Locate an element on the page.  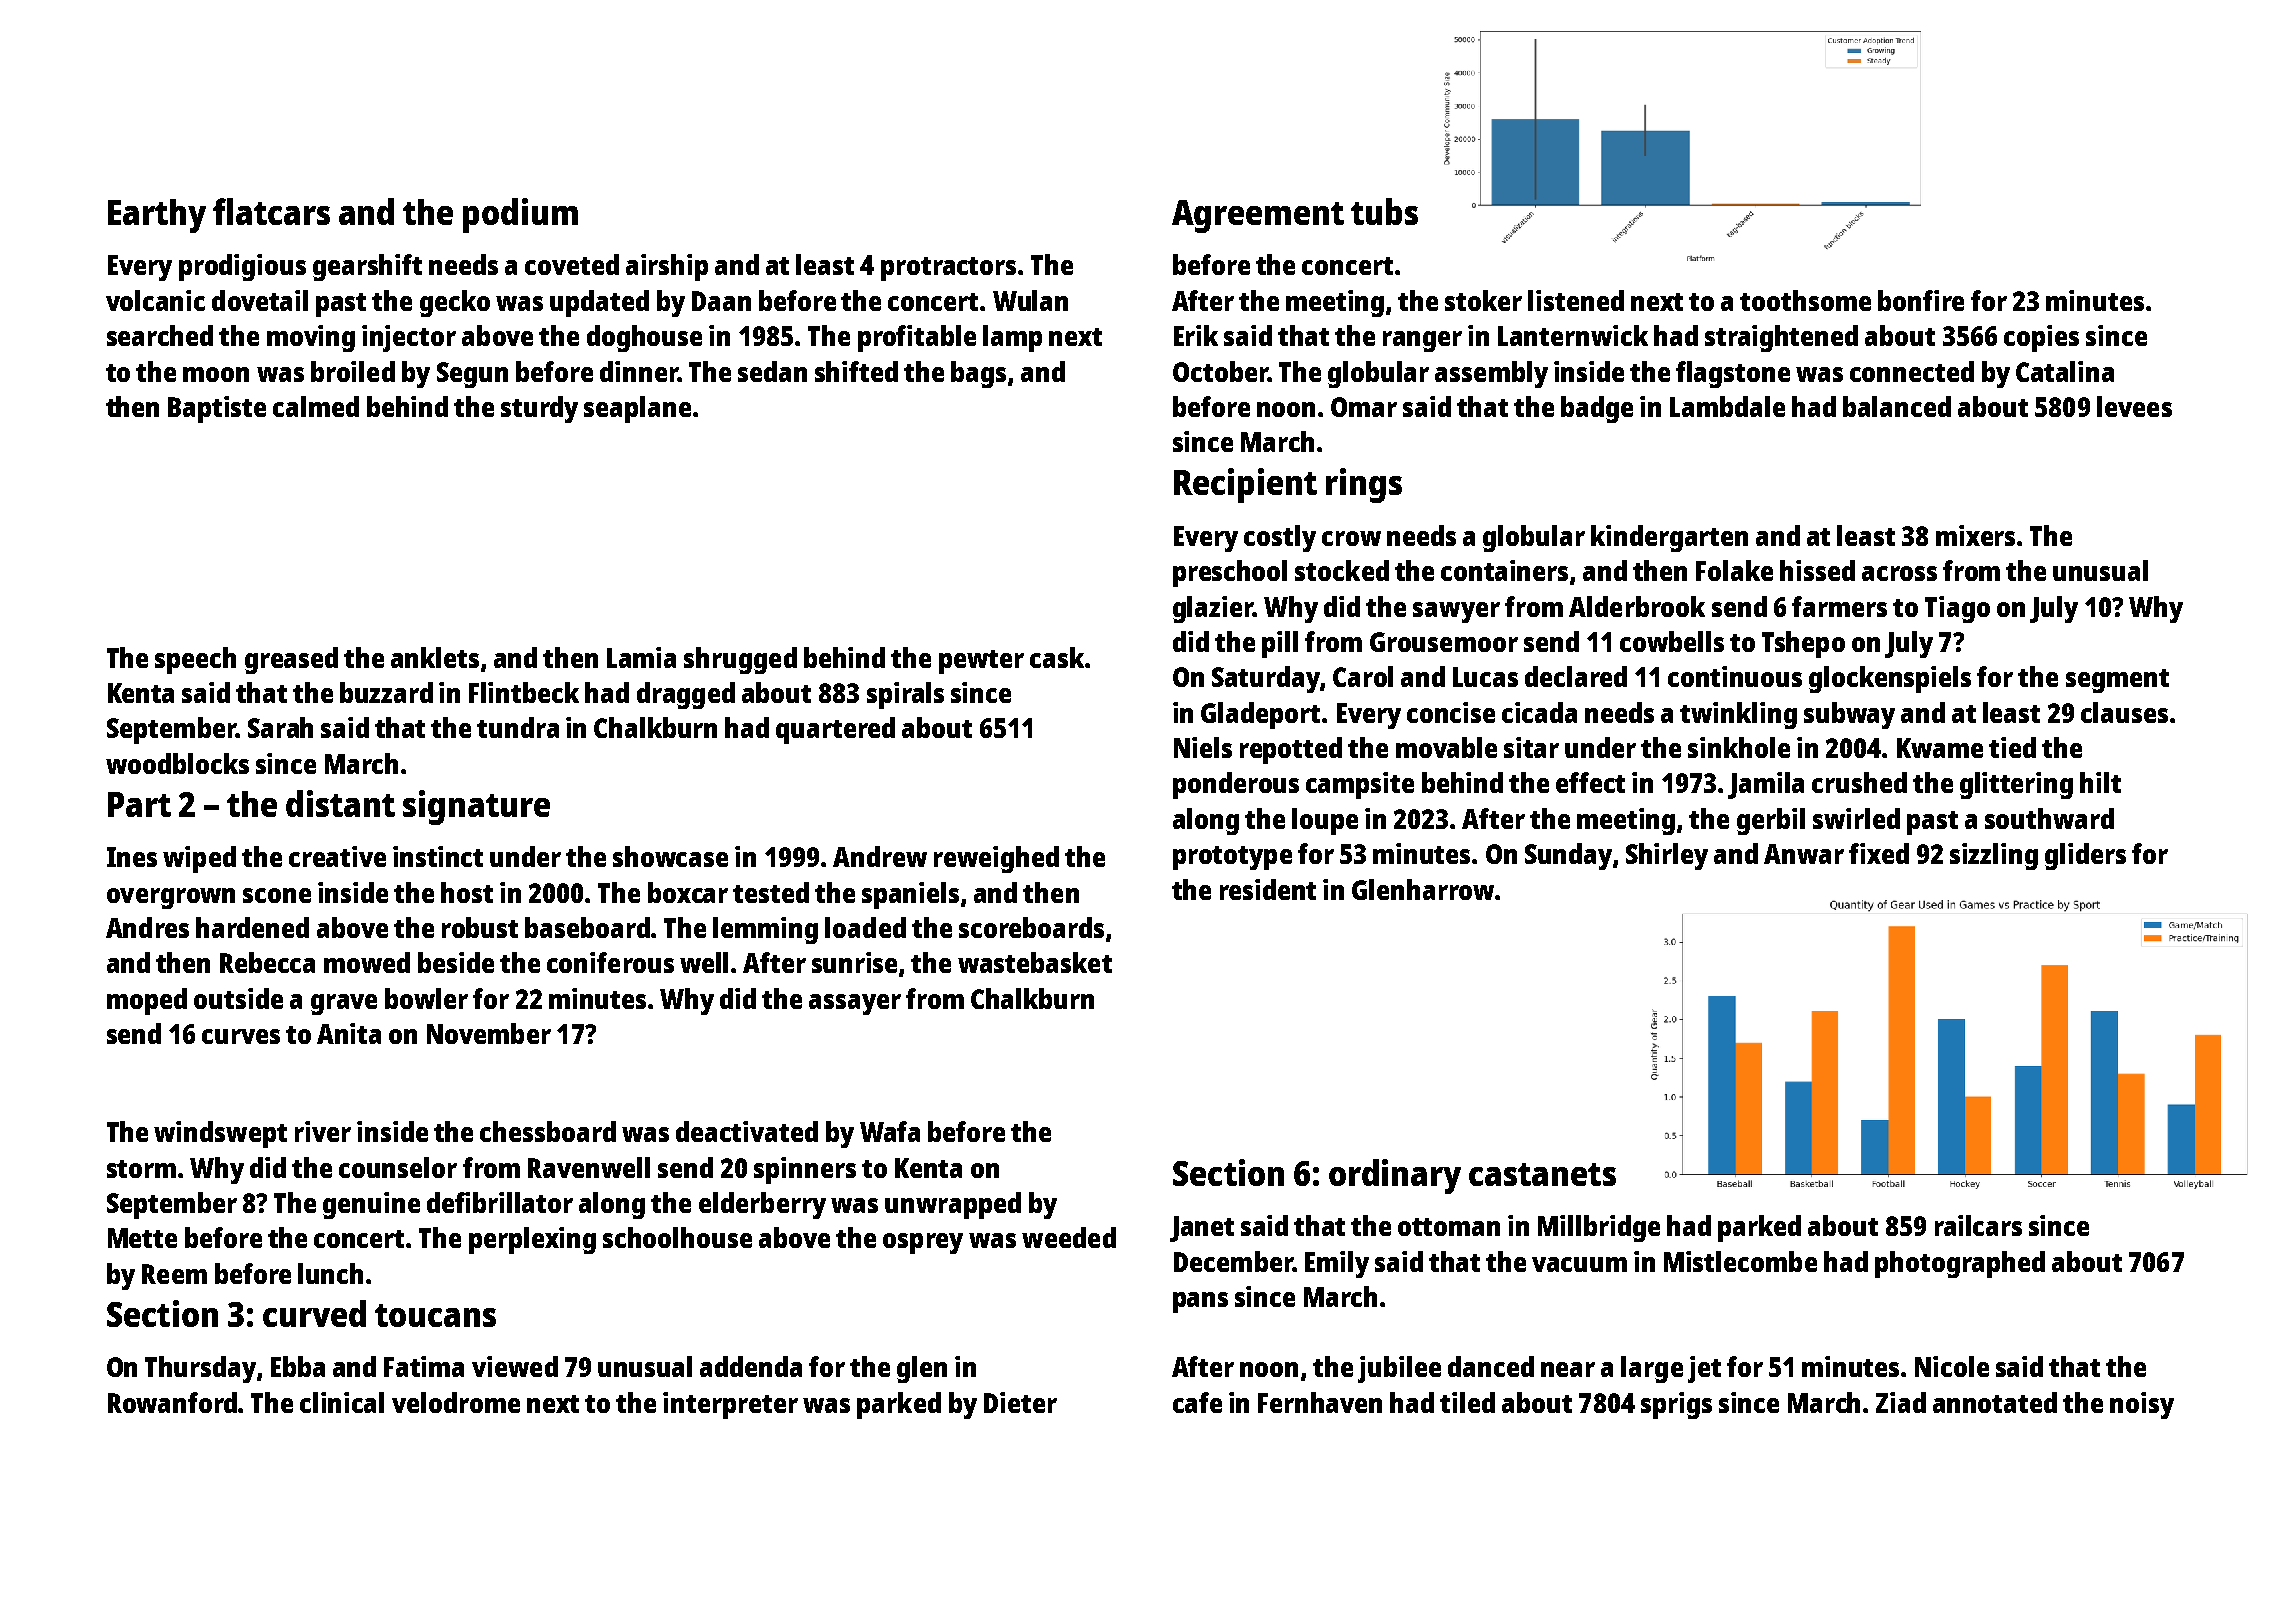
fixed is located at coordinates (1879, 853).
